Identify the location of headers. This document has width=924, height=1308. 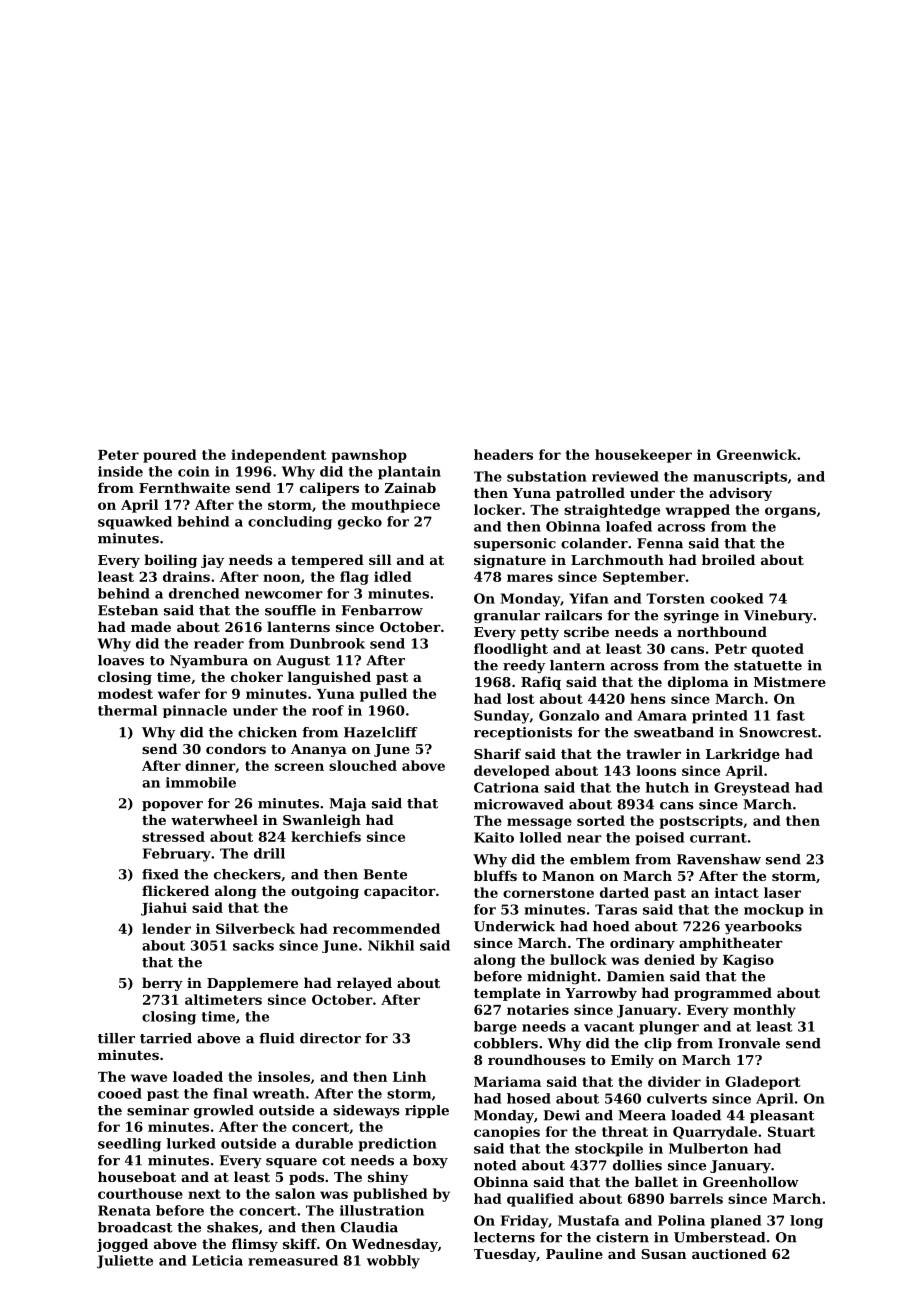
(503, 454).
